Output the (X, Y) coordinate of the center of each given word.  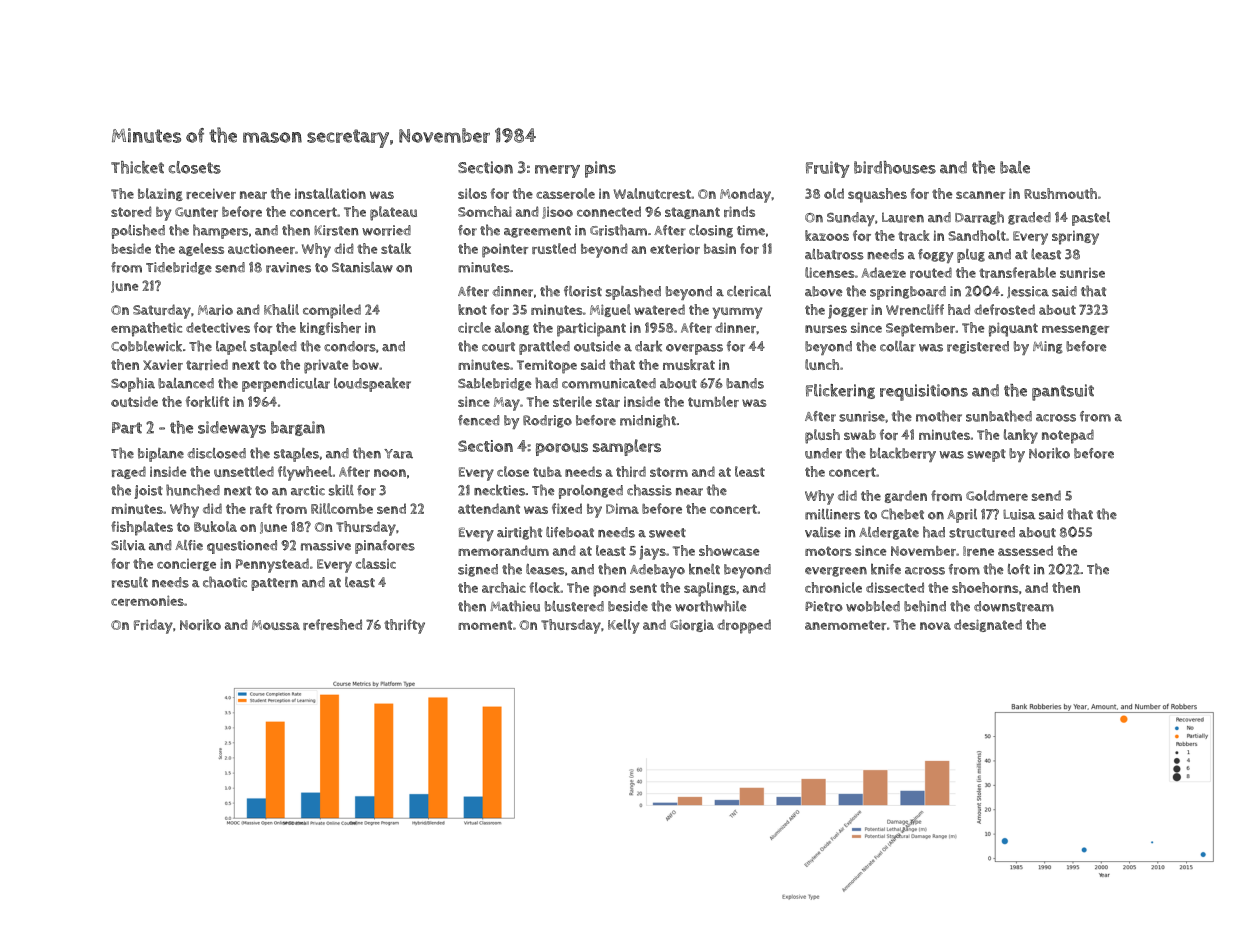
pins (600, 169)
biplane (161, 455)
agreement (537, 232)
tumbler (713, 401)
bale (1015, 167)
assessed (1025, 550)
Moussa (276, 625)
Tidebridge (179, 268)
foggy (936, 256)
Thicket (137, 167)
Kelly (624, 626)
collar (898, 346)
